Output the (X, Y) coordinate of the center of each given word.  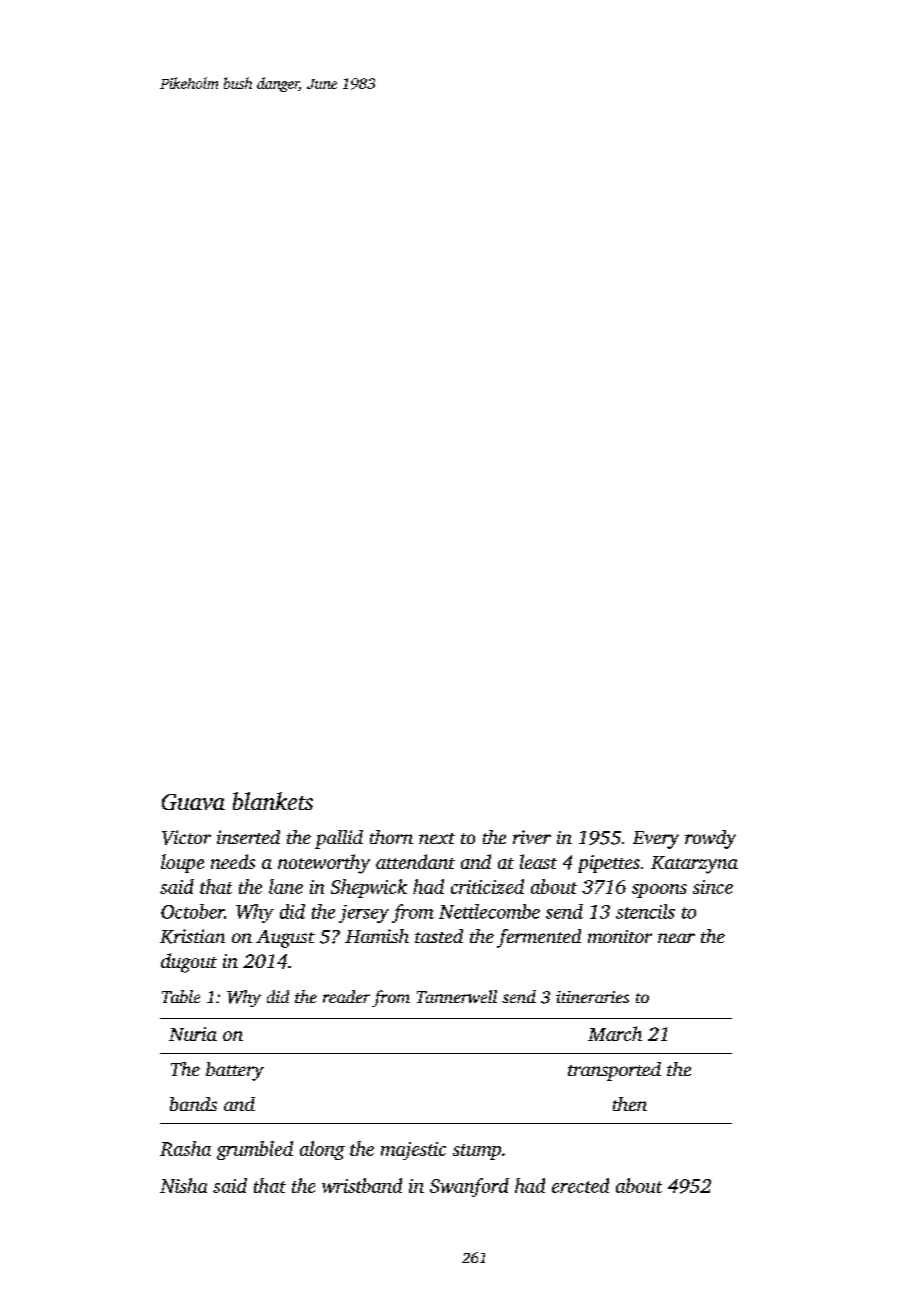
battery (235, 1071)
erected (580, 1185)
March (615, 1033)
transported (614, 1071)
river (532, 837)
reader (346, 996)
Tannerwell (457, 996)
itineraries (592, 997)
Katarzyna (694, 865)
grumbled (255, 1150)
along (322, 1150)
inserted (248, 837)
